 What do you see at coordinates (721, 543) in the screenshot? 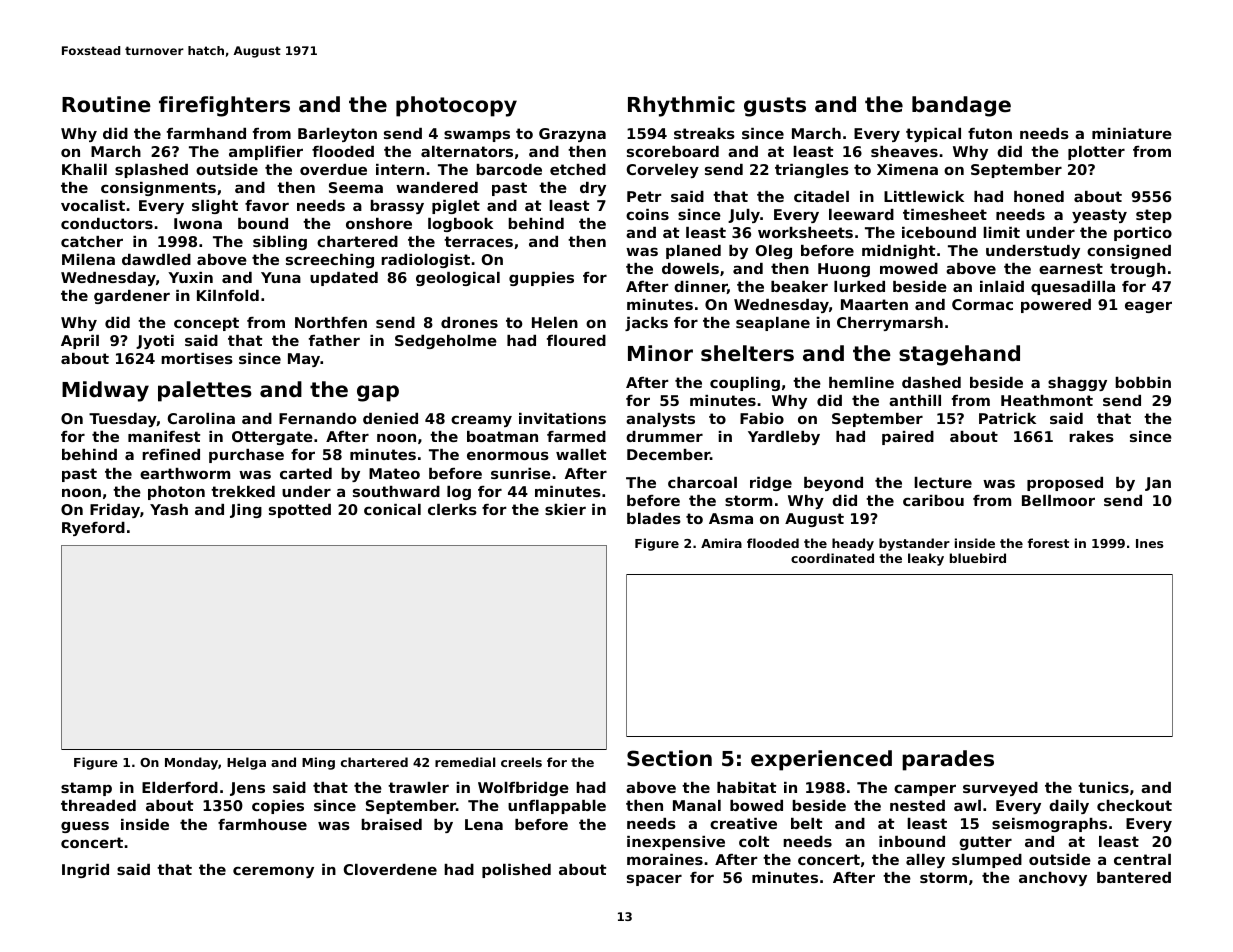
I see `Amira` at bounding box center [721, 543].
